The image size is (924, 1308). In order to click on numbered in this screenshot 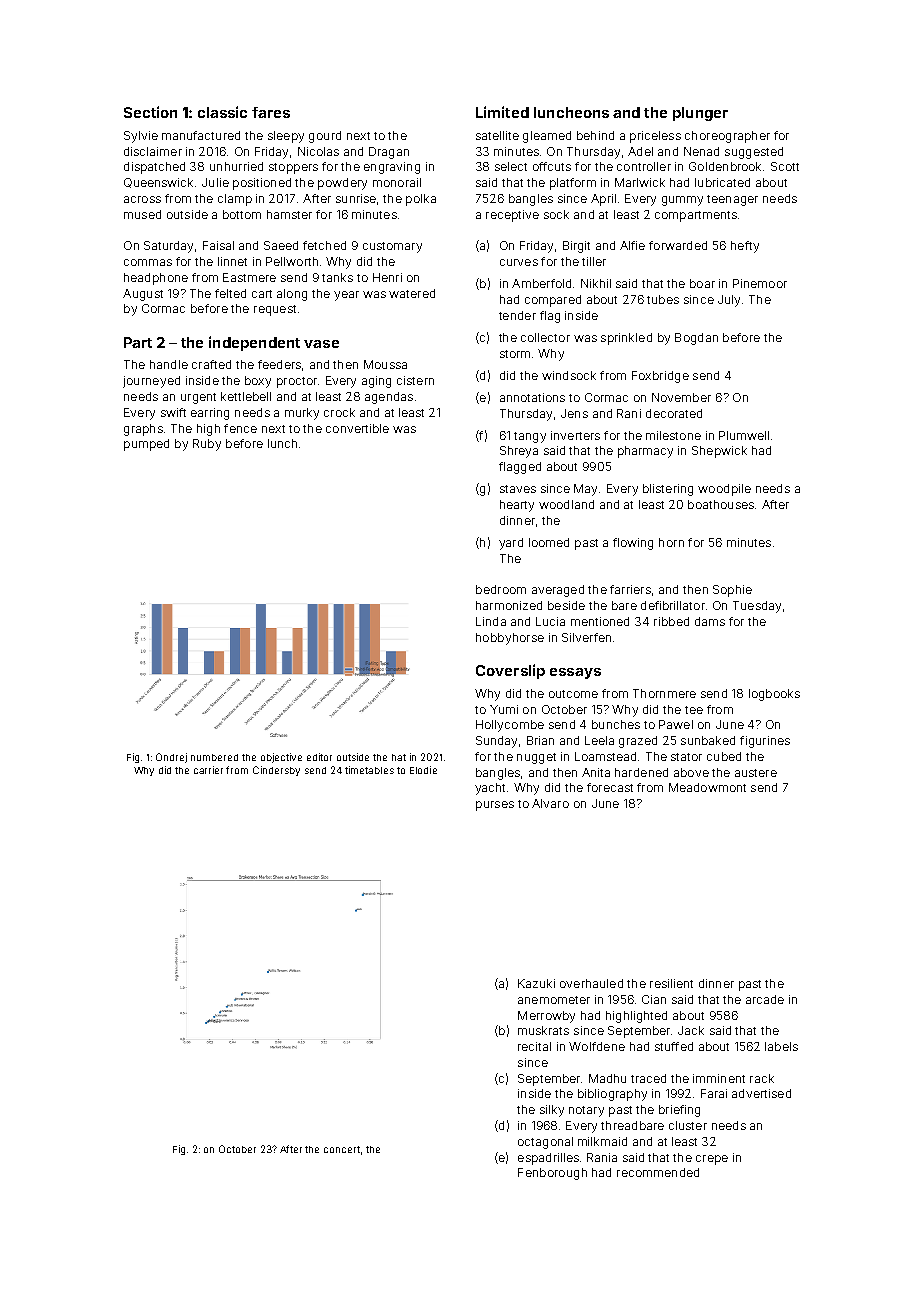, I will do `click(214, 757)`.
